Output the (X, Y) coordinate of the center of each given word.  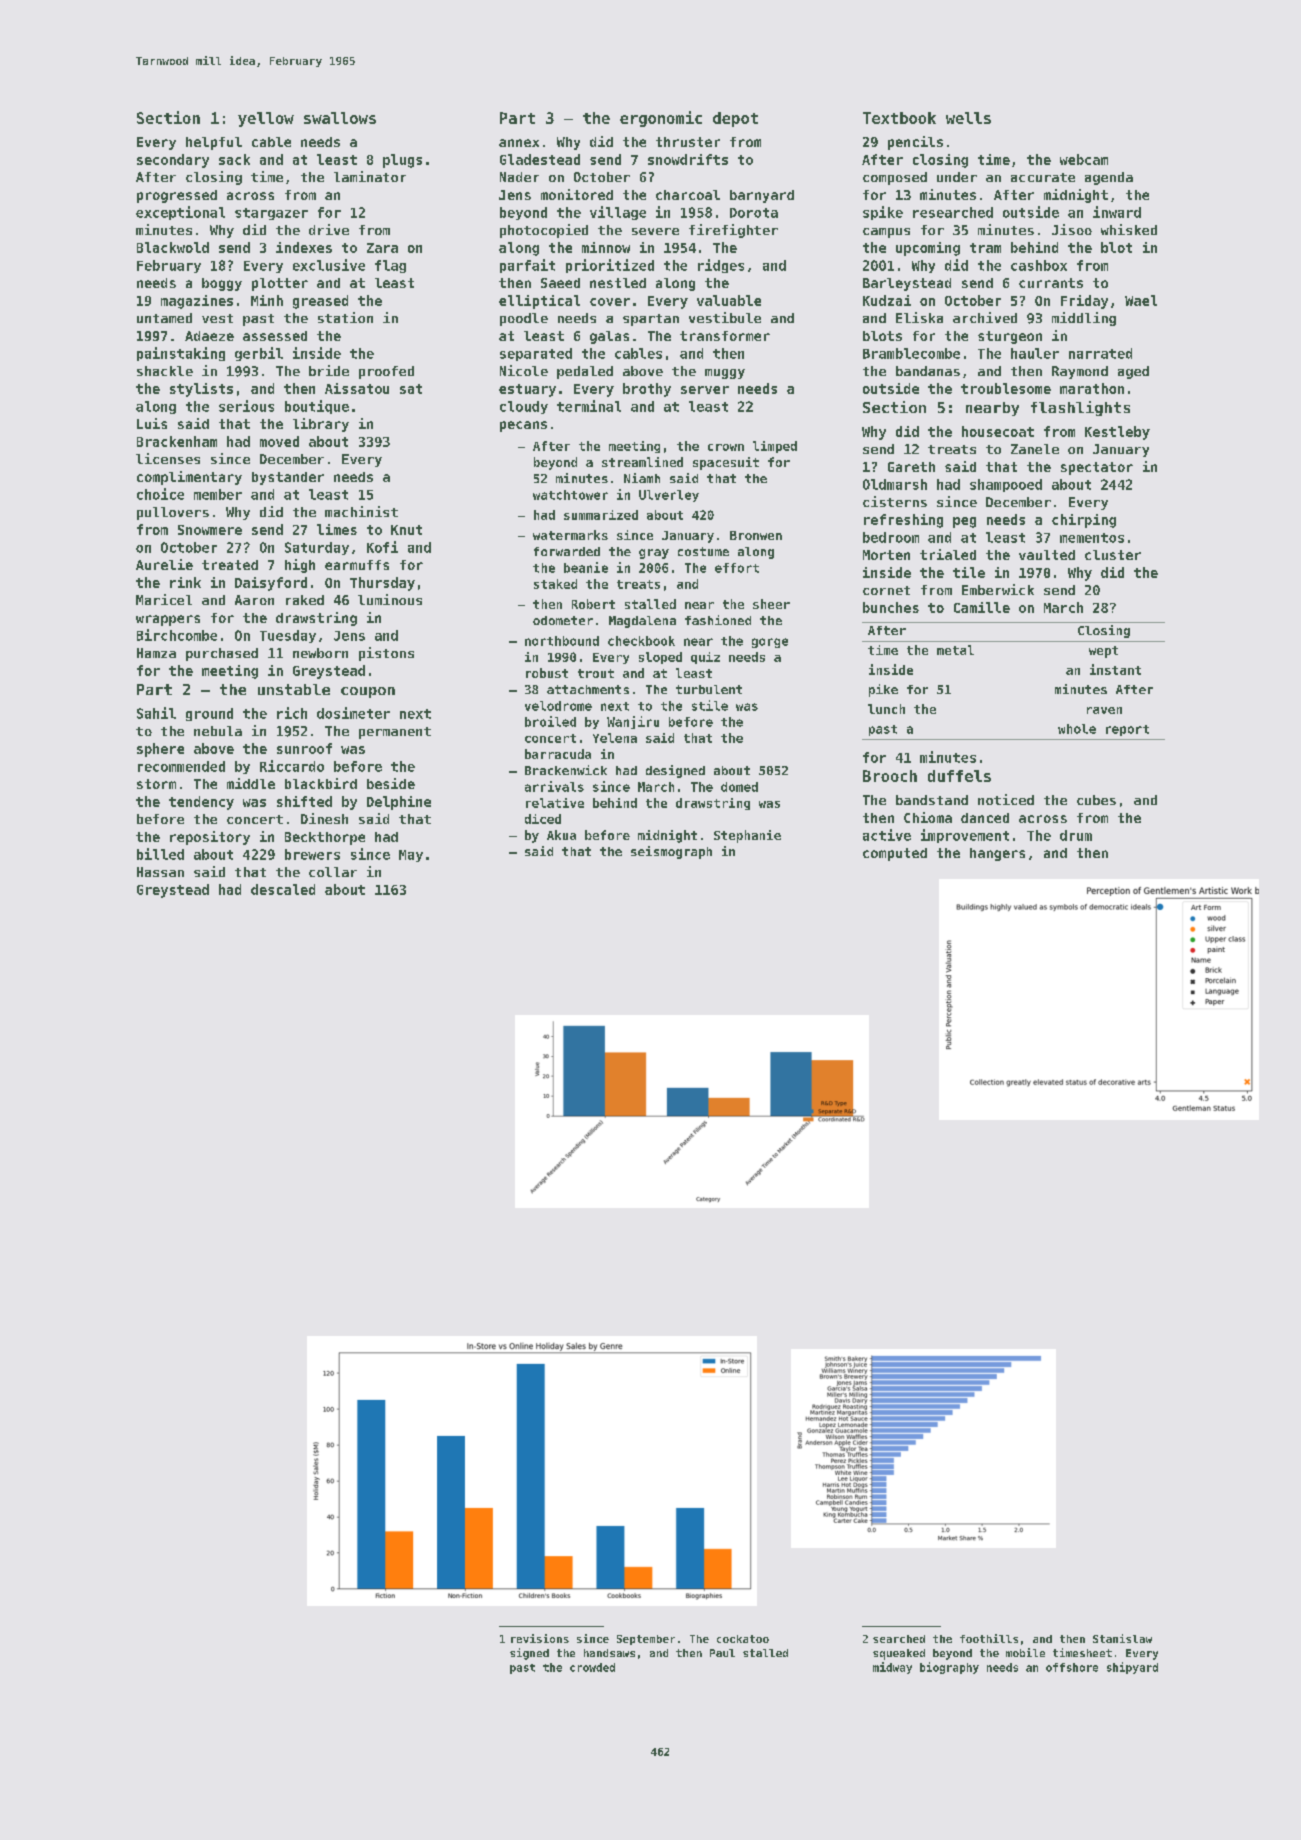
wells (968, 118)
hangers (997, 854)
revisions (540, 1638)
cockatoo (743, 1639)
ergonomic (661, 119)
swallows (340, 118)
